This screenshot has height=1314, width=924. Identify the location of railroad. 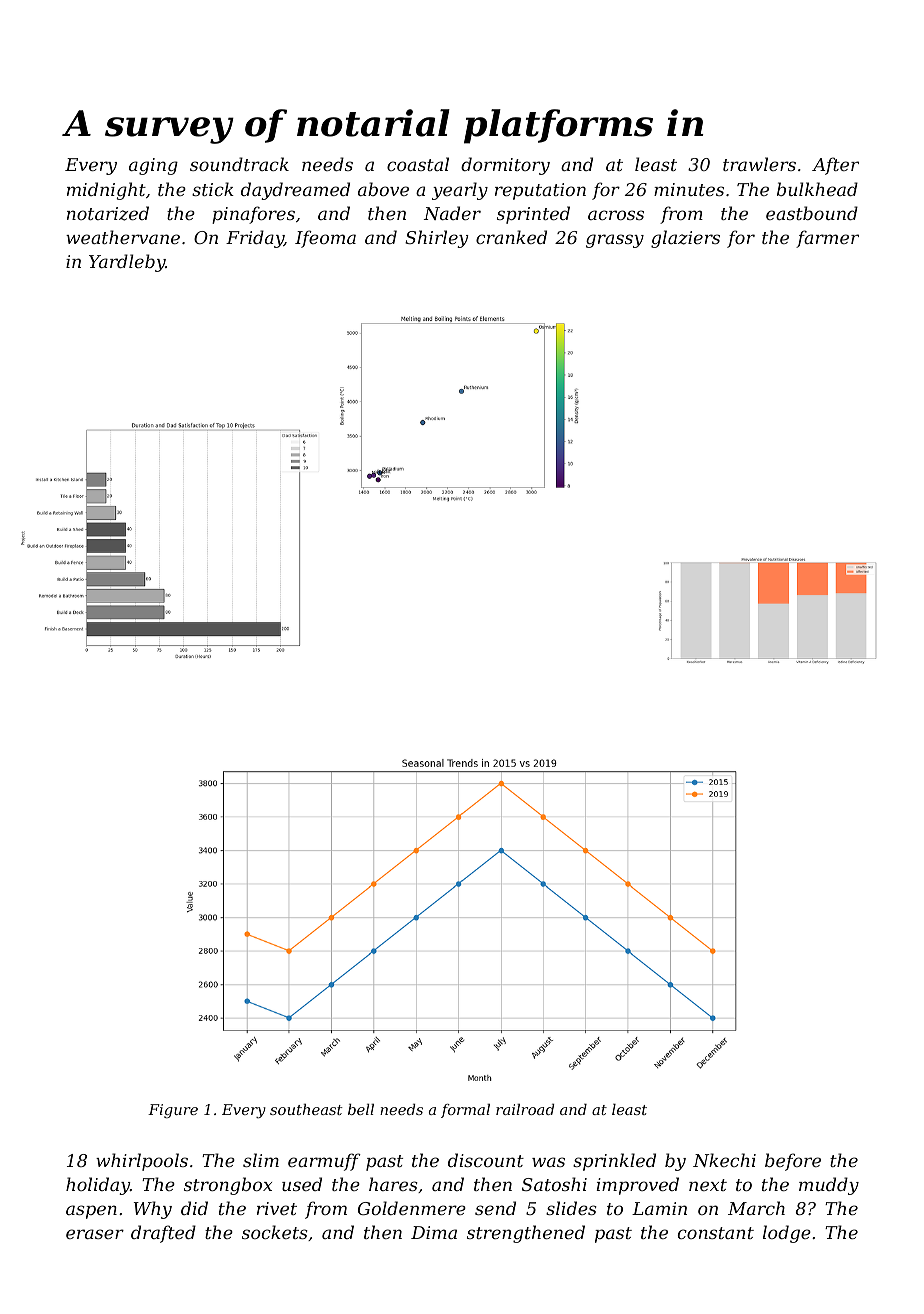
(525, 1109).
